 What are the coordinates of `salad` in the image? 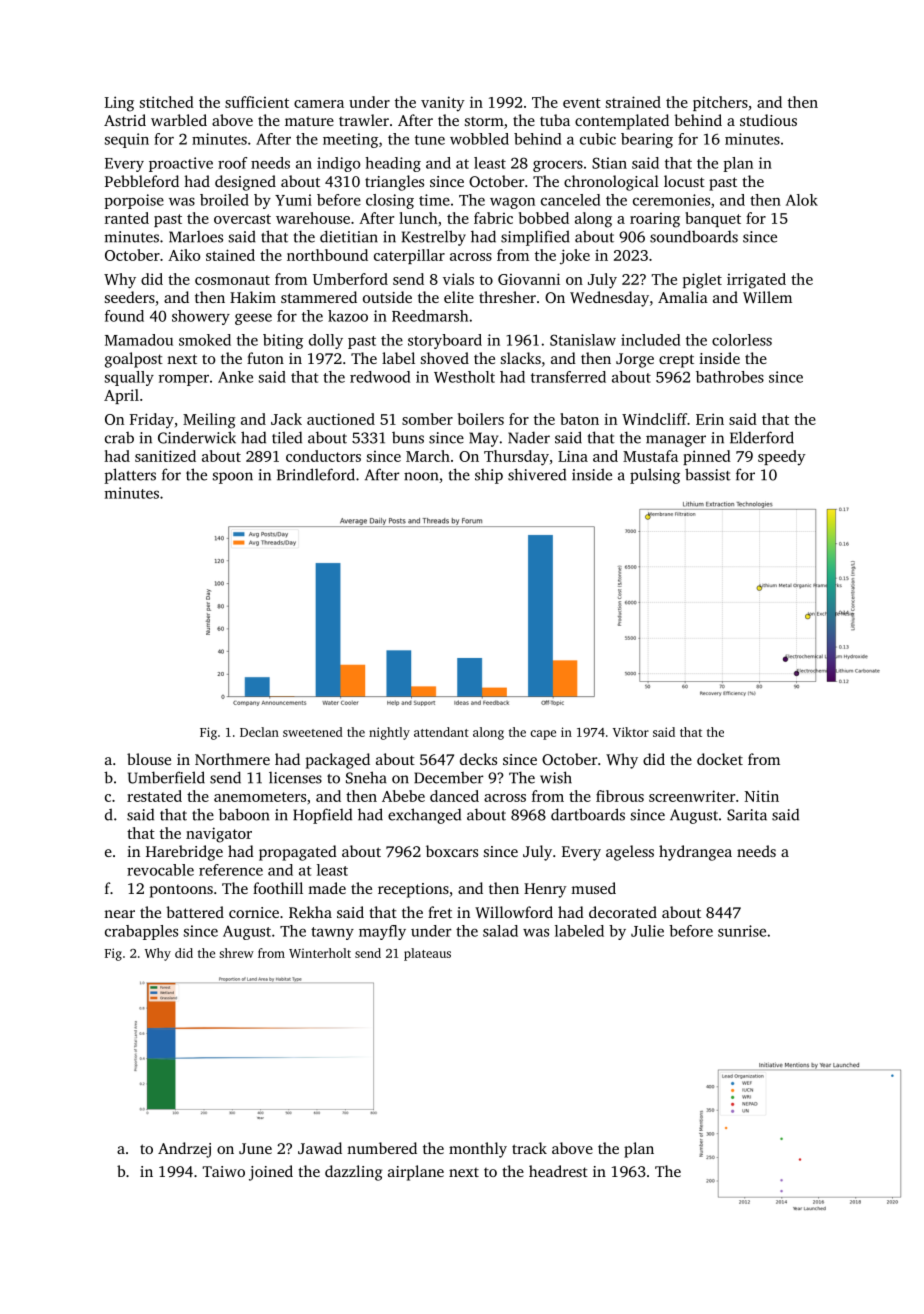 It's located at (500, 931).
